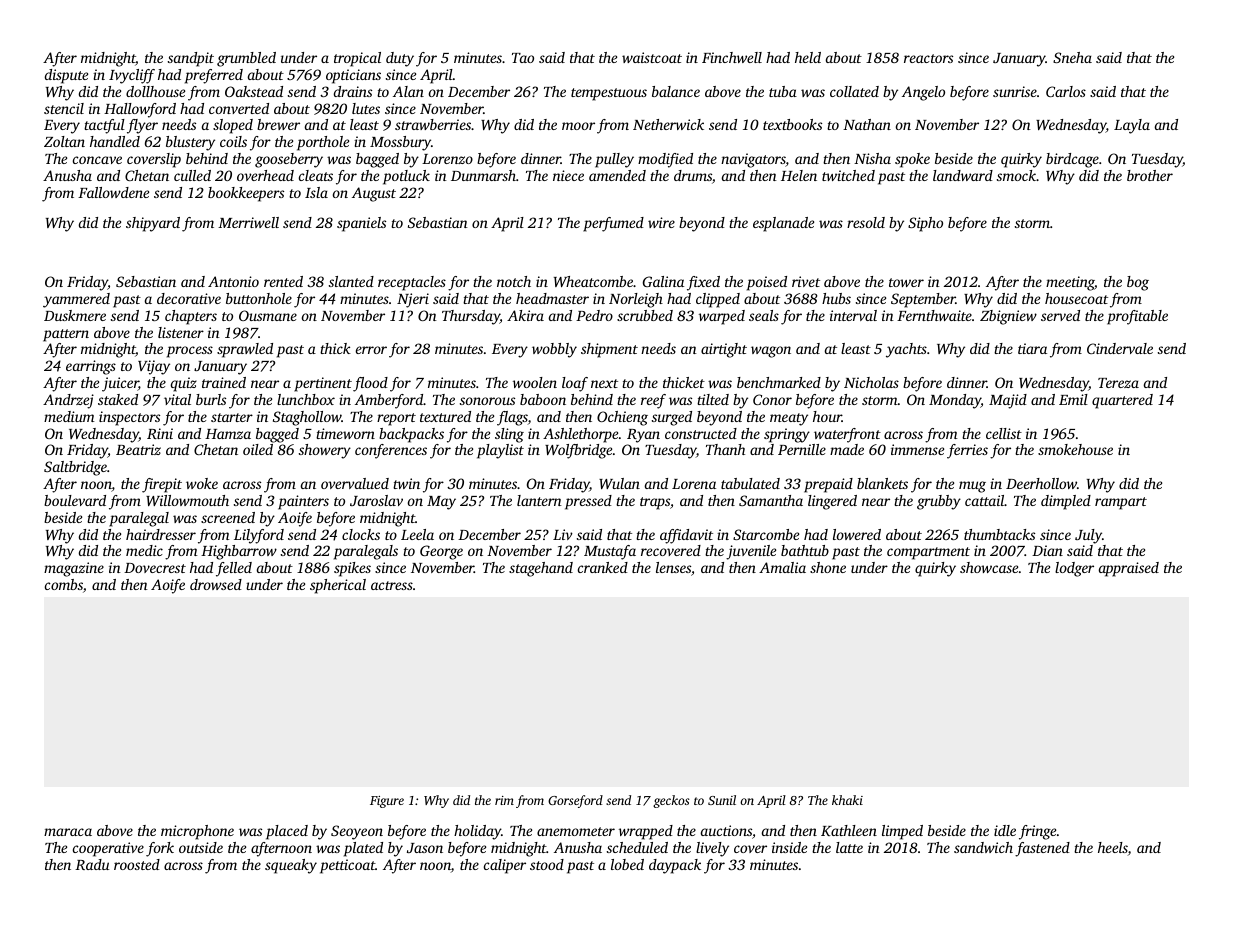 This screenshot has height=952, width=1233. I want to click on resold, so click(866, 222).
